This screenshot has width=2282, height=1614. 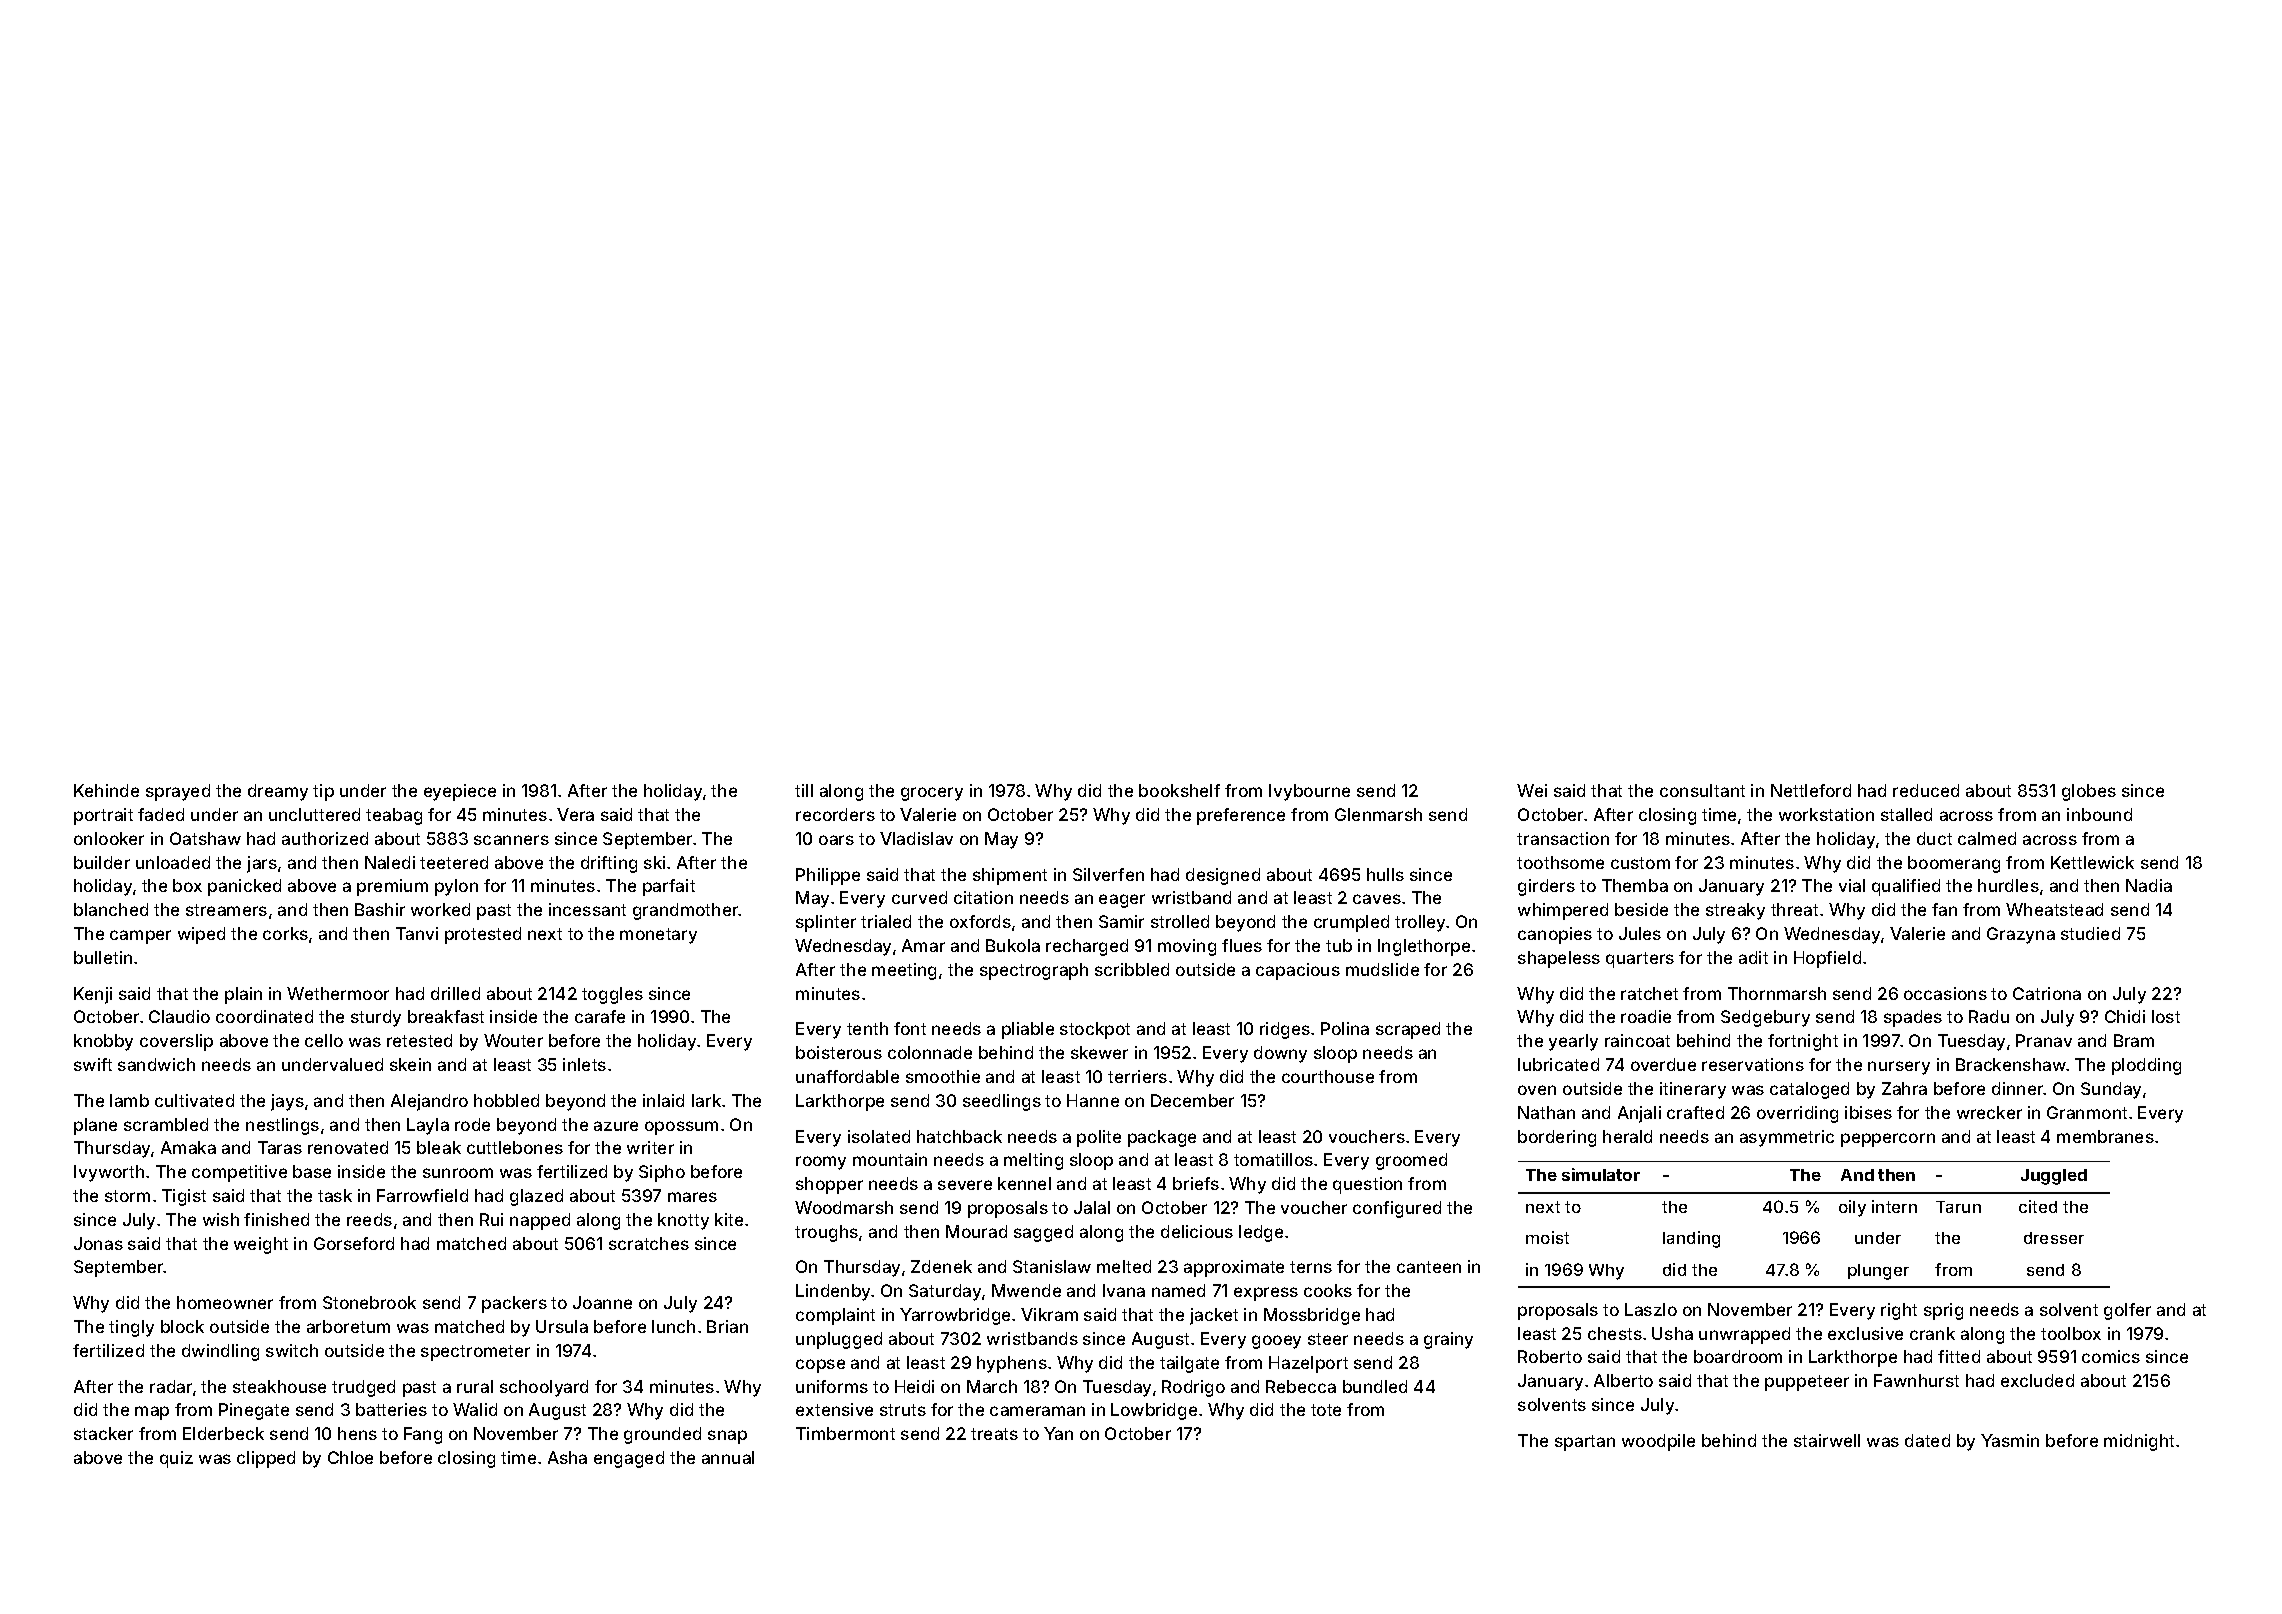 What do you see at coordinates (1187, 947) in the screenshot?
I see `moving` at bounding box center [1187, 947].
